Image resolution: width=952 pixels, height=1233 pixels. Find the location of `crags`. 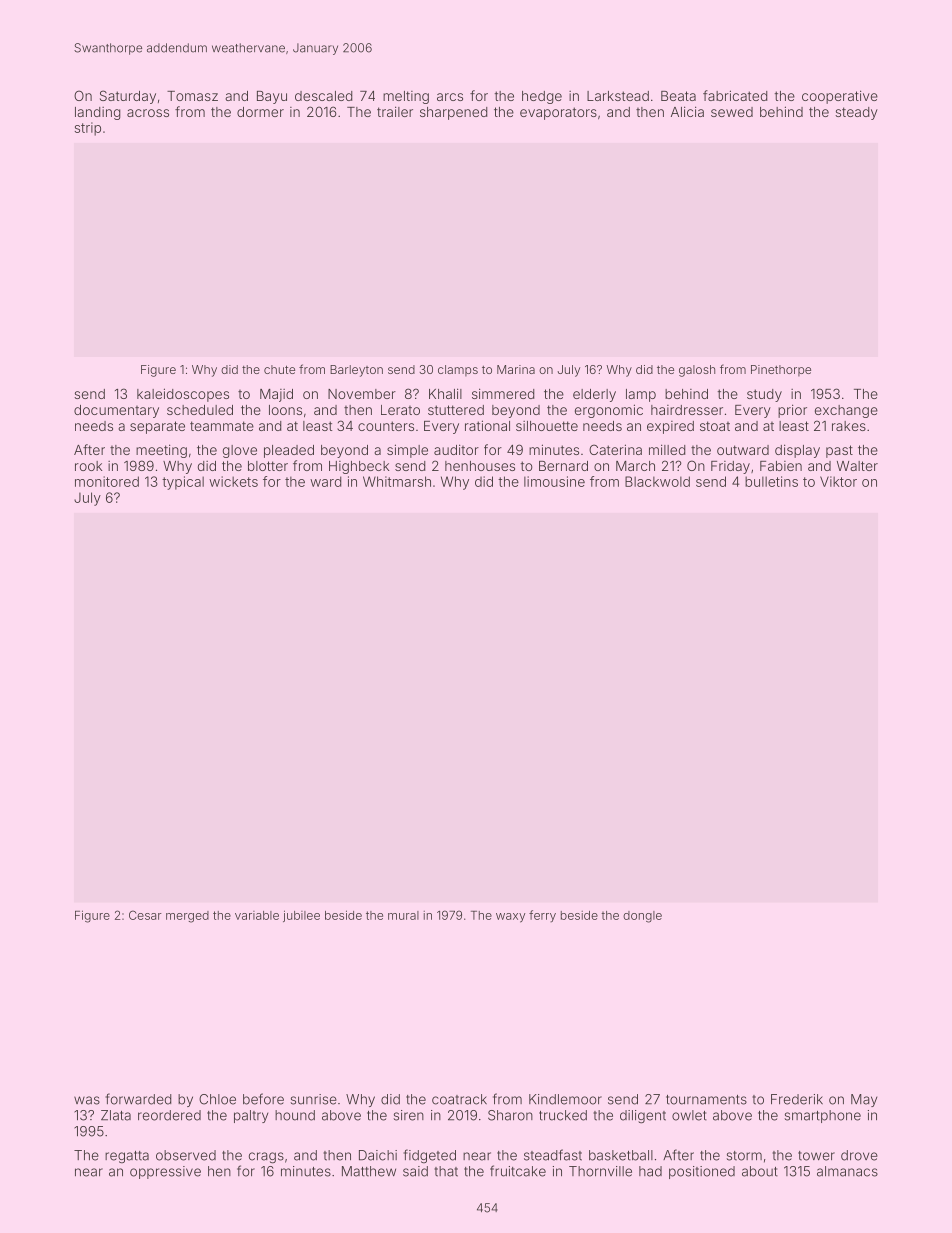

crags is located at coordinates (266, 1158).
